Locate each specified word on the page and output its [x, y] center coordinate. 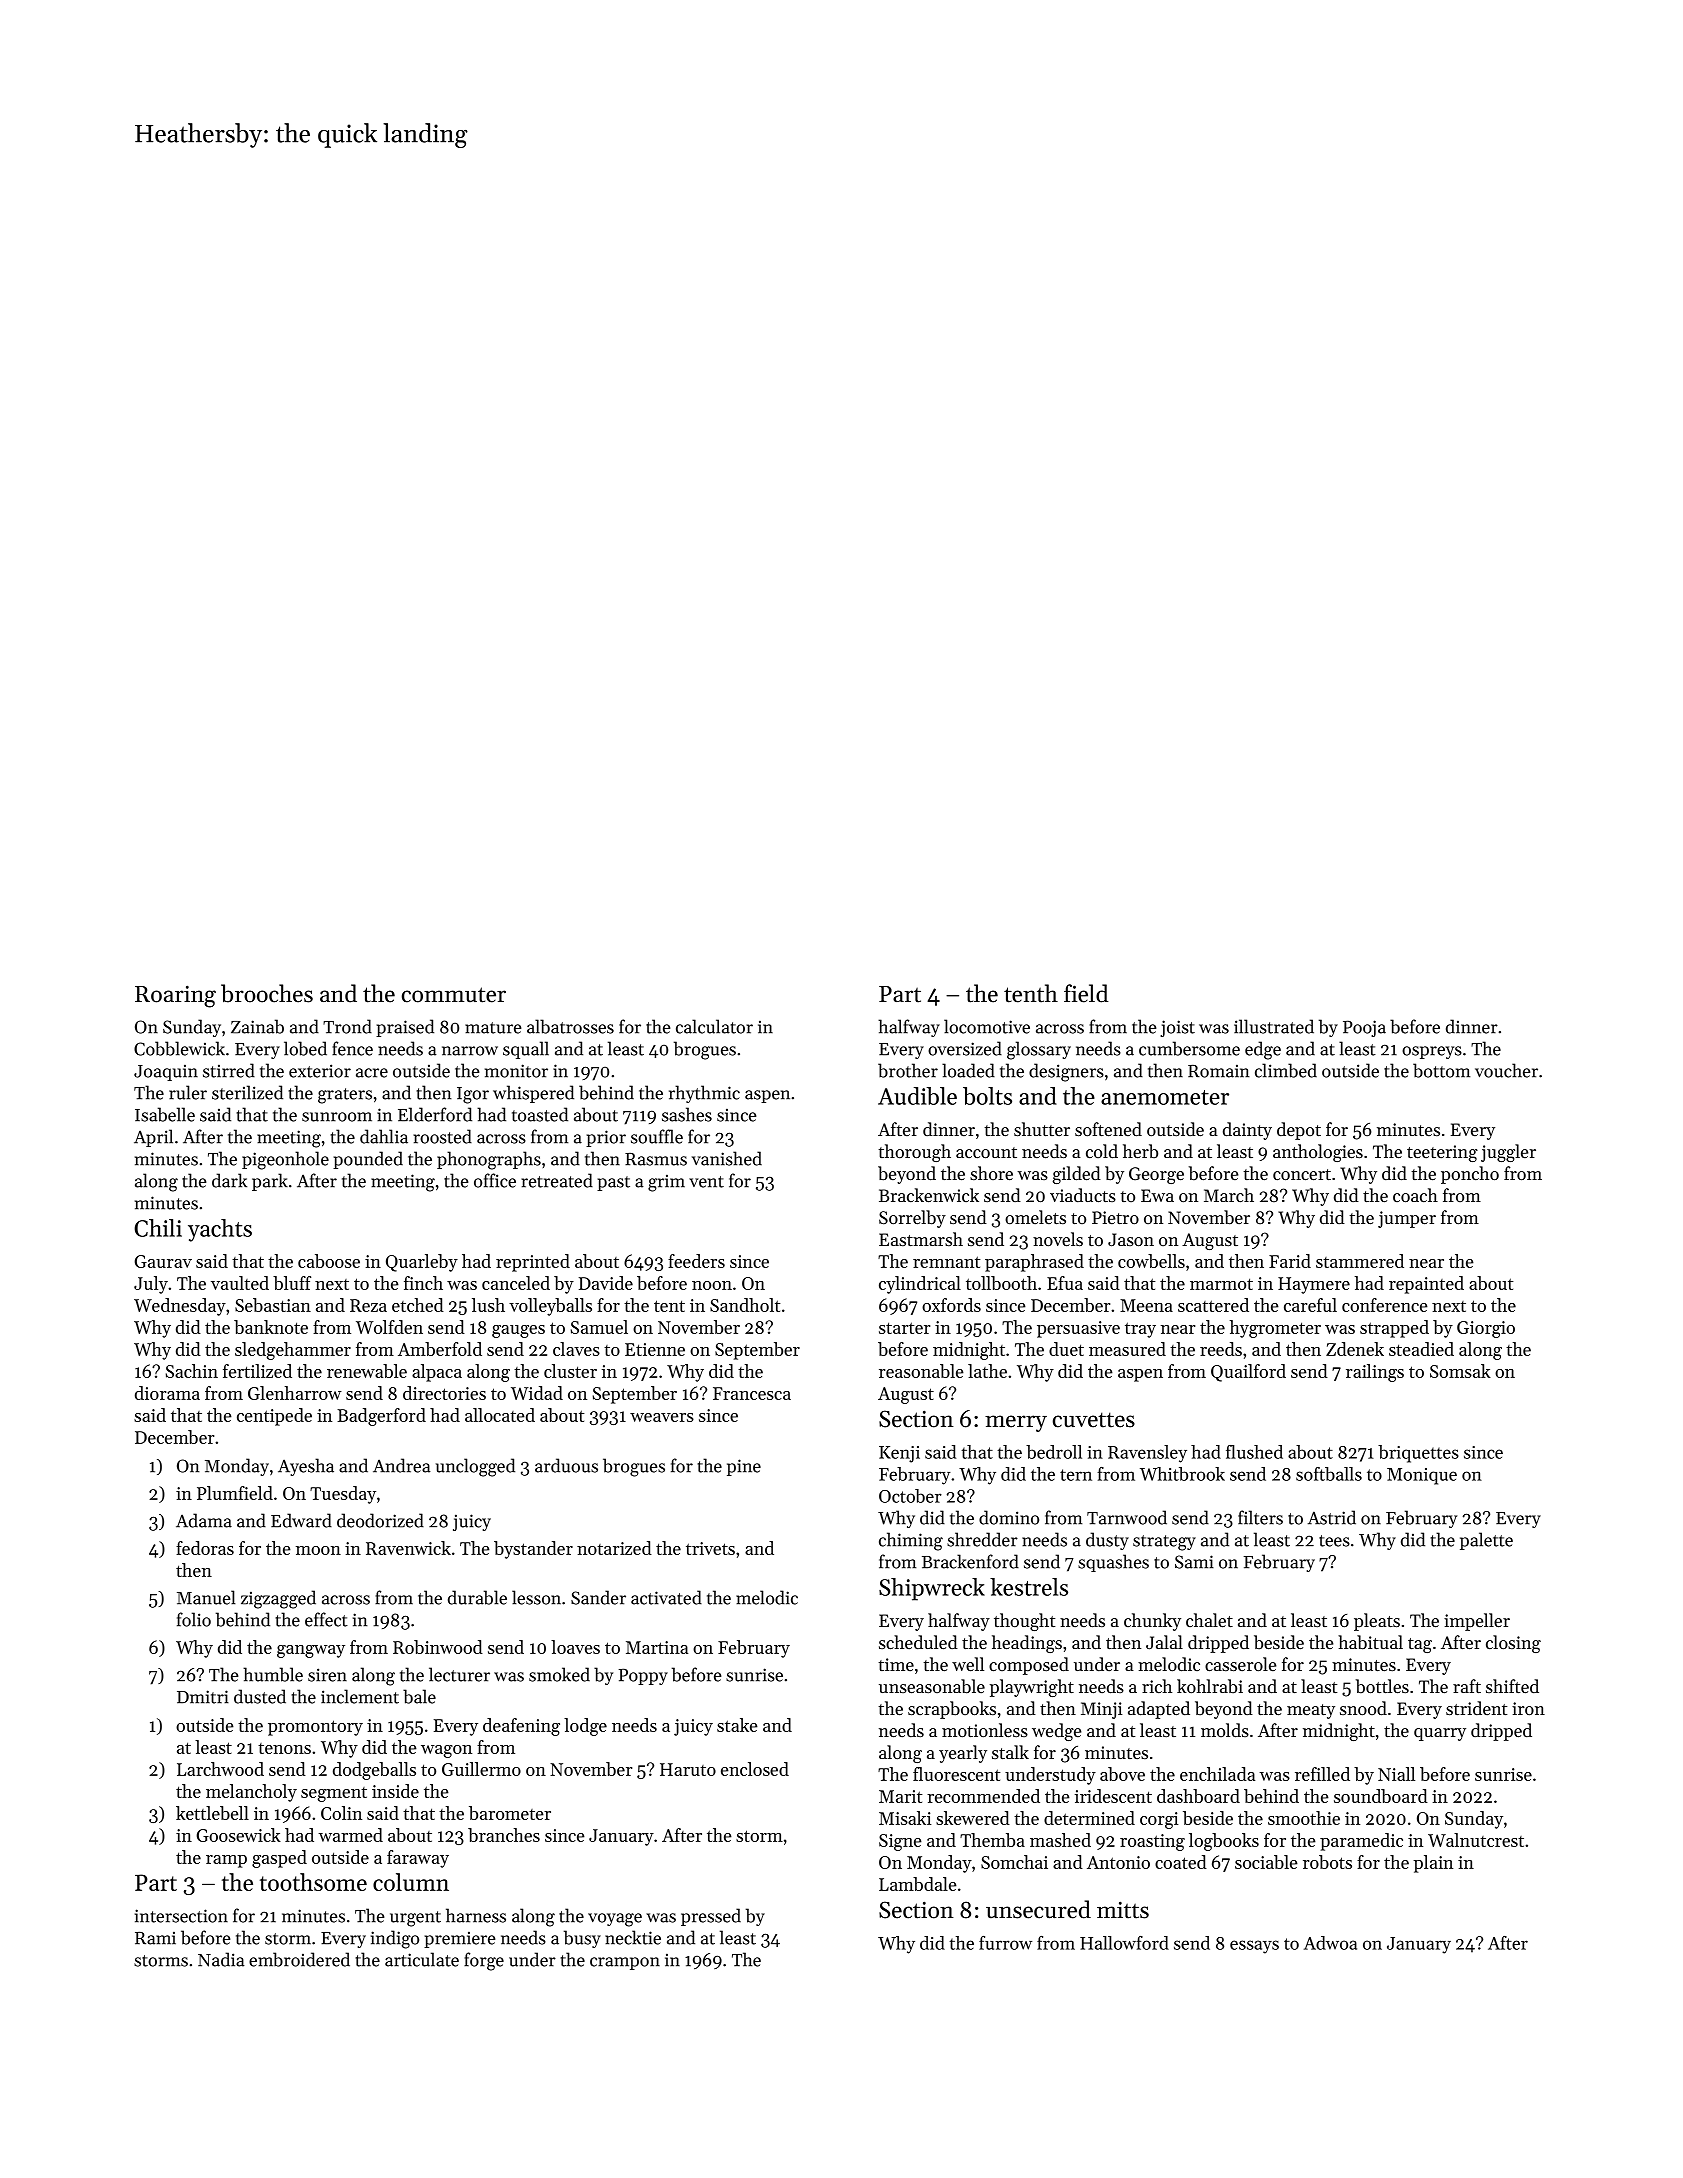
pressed [711, 1917]
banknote [271, 1327]
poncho [1470, 1175]
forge [484, 1961]
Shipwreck [932, 1589]
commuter [454, 995]
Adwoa [1330, 1943]
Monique [1422, 1476]
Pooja [1364, 1028]
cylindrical [920, 1285]
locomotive [987, 1026]
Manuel [206, 1597]
